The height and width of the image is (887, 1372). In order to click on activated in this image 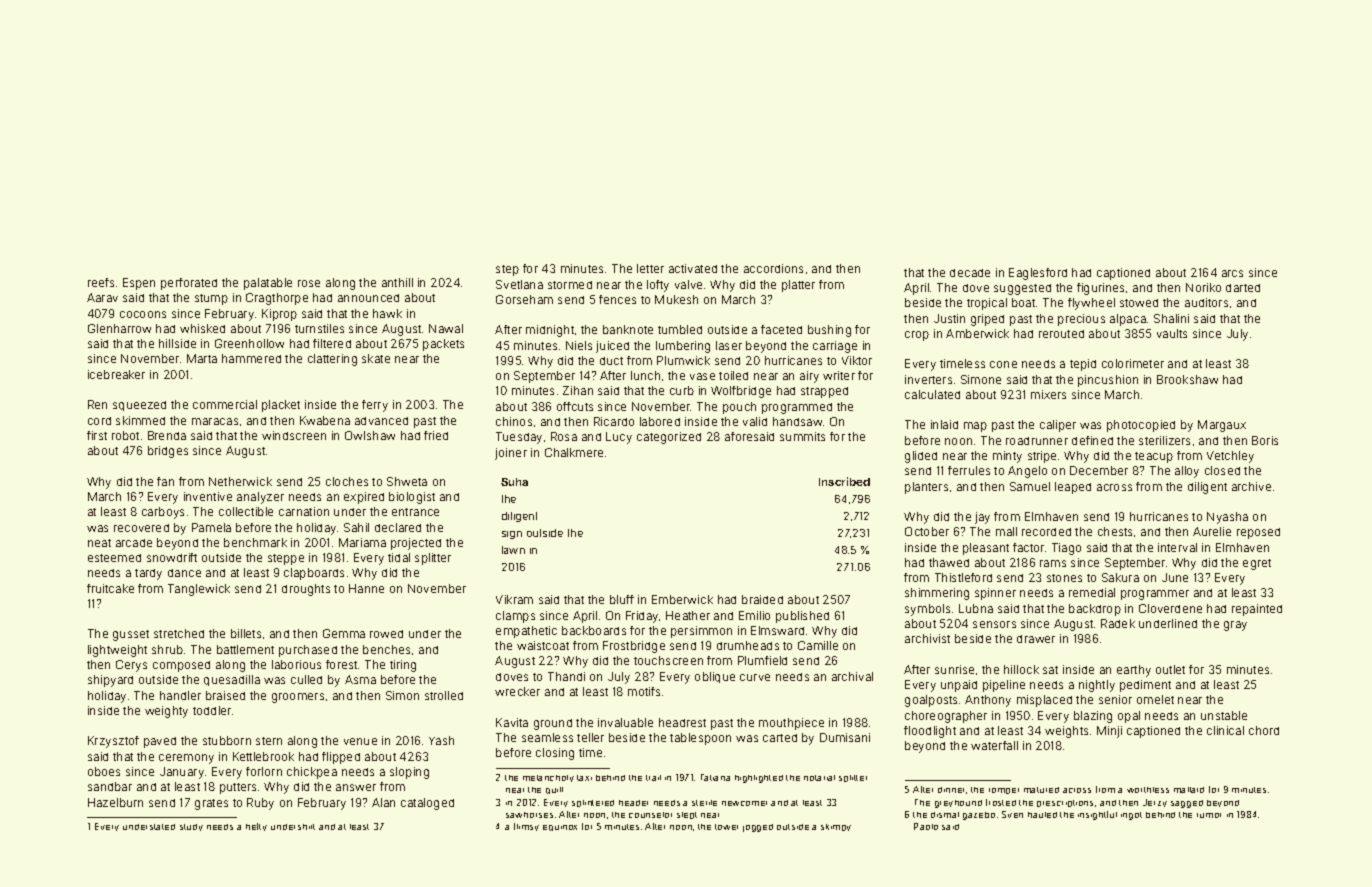, I will do `click(693, 268)`.
